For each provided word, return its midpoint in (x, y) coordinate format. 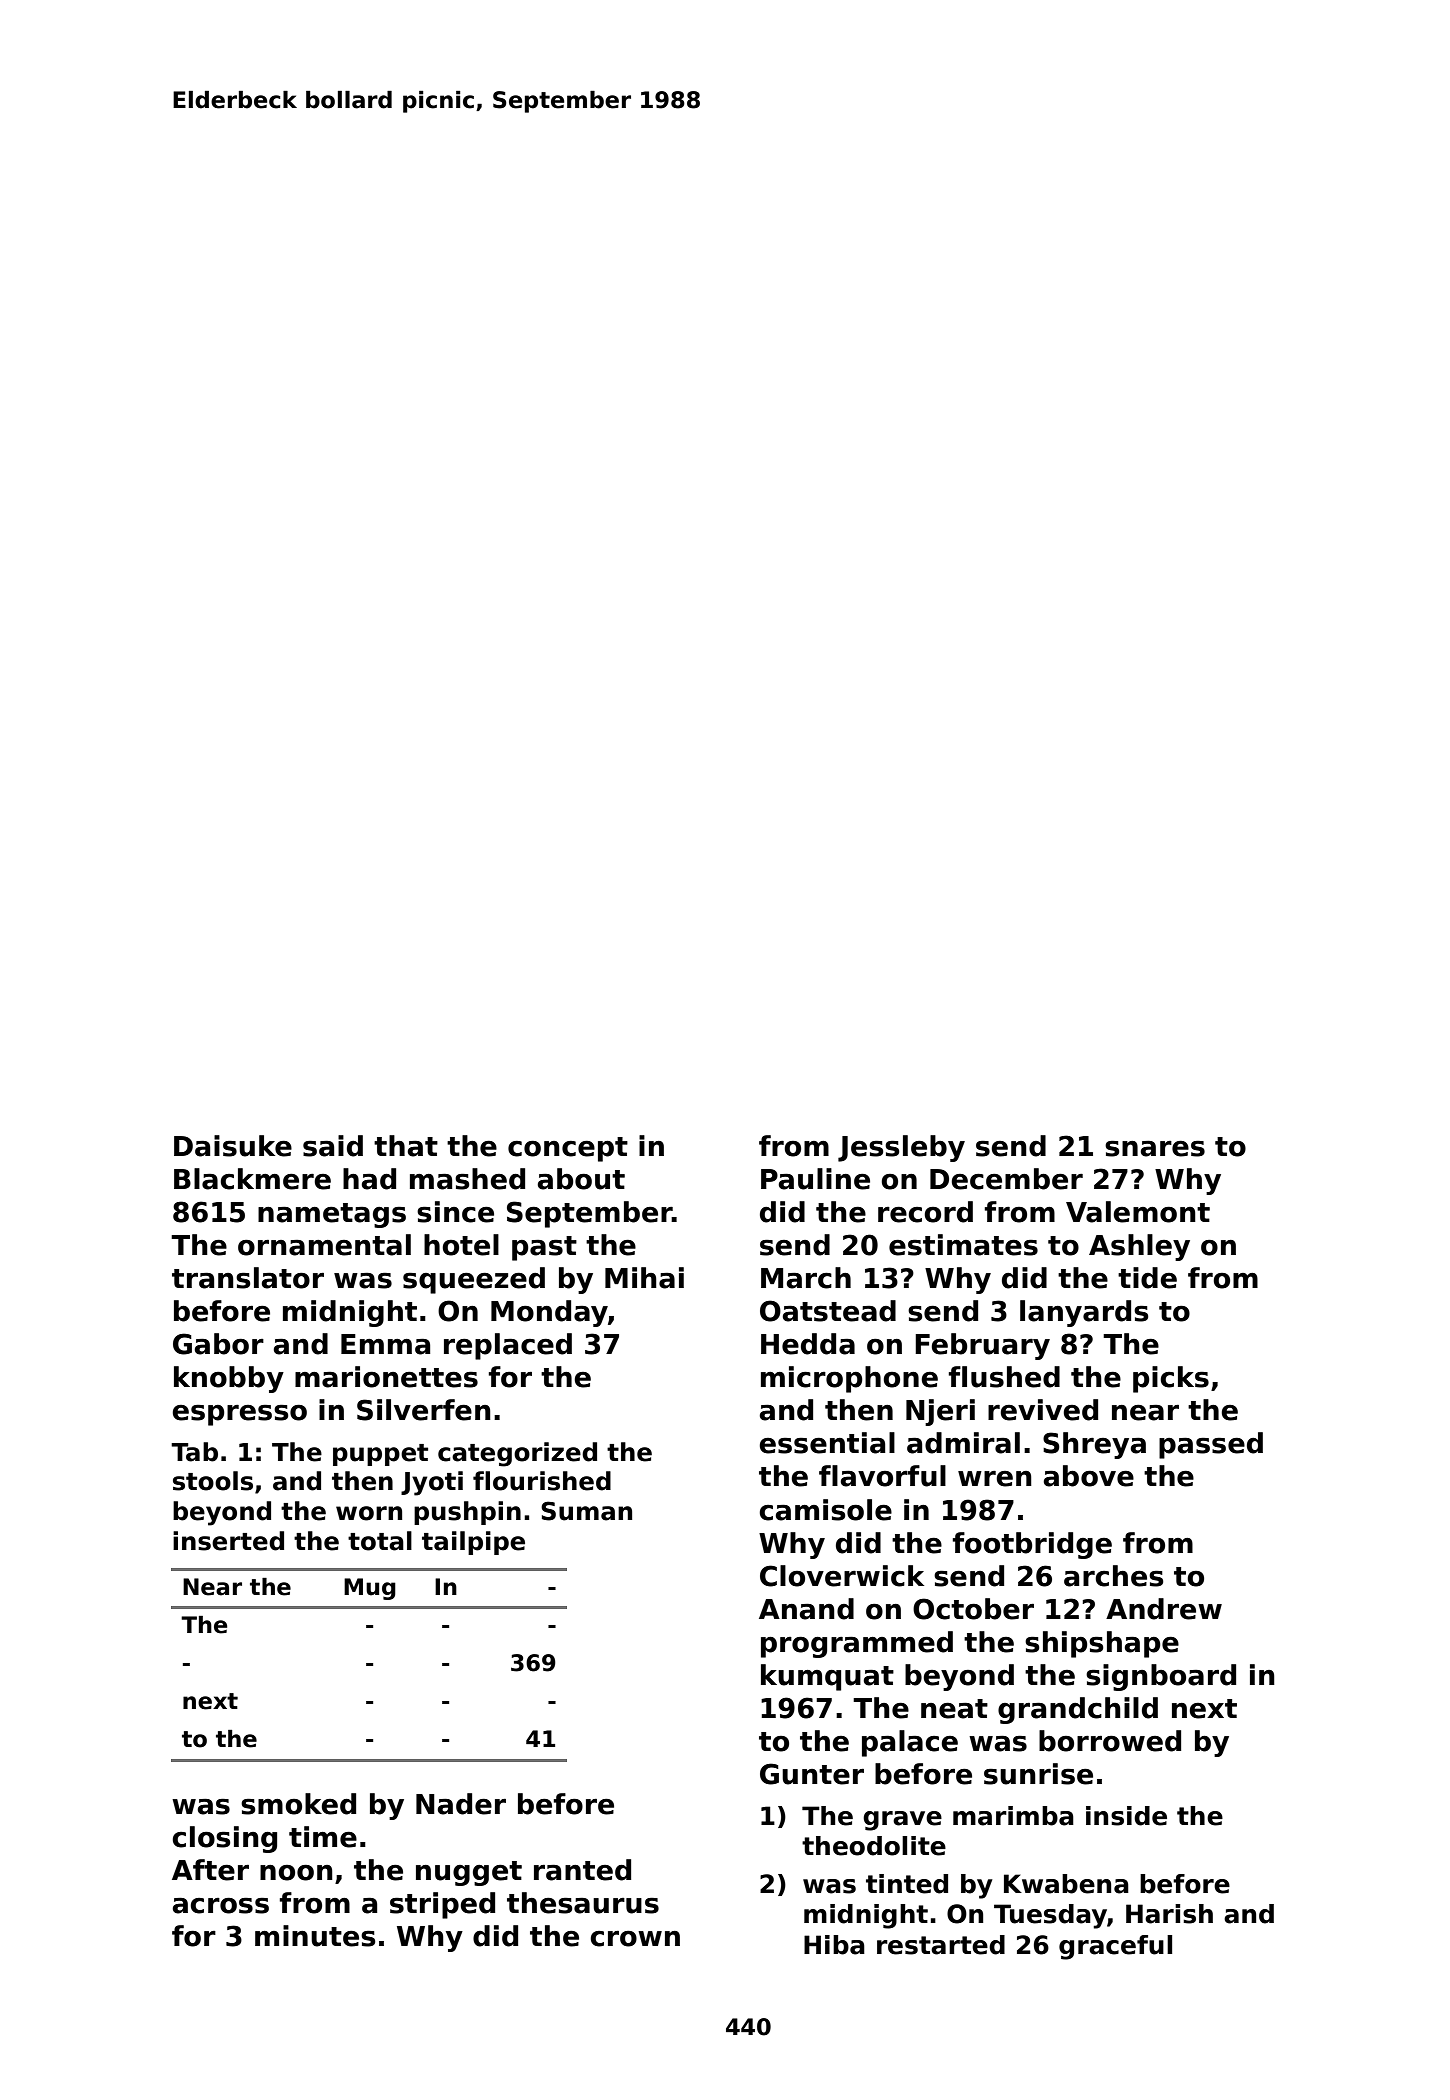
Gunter (812, 1774)
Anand (806, 1609)
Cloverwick (842, 1576)
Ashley (1139, 1247)
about (581, 1179)
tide (1147, 1278)
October (973, 1609)
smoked (298, 1804)
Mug (370, 1589)
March (806, 1278)
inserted (228, 1541)
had (369, 1179)
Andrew (1164, 1609)
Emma (385, 1344)
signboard (1161, 1677)
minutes (315, 1936)
